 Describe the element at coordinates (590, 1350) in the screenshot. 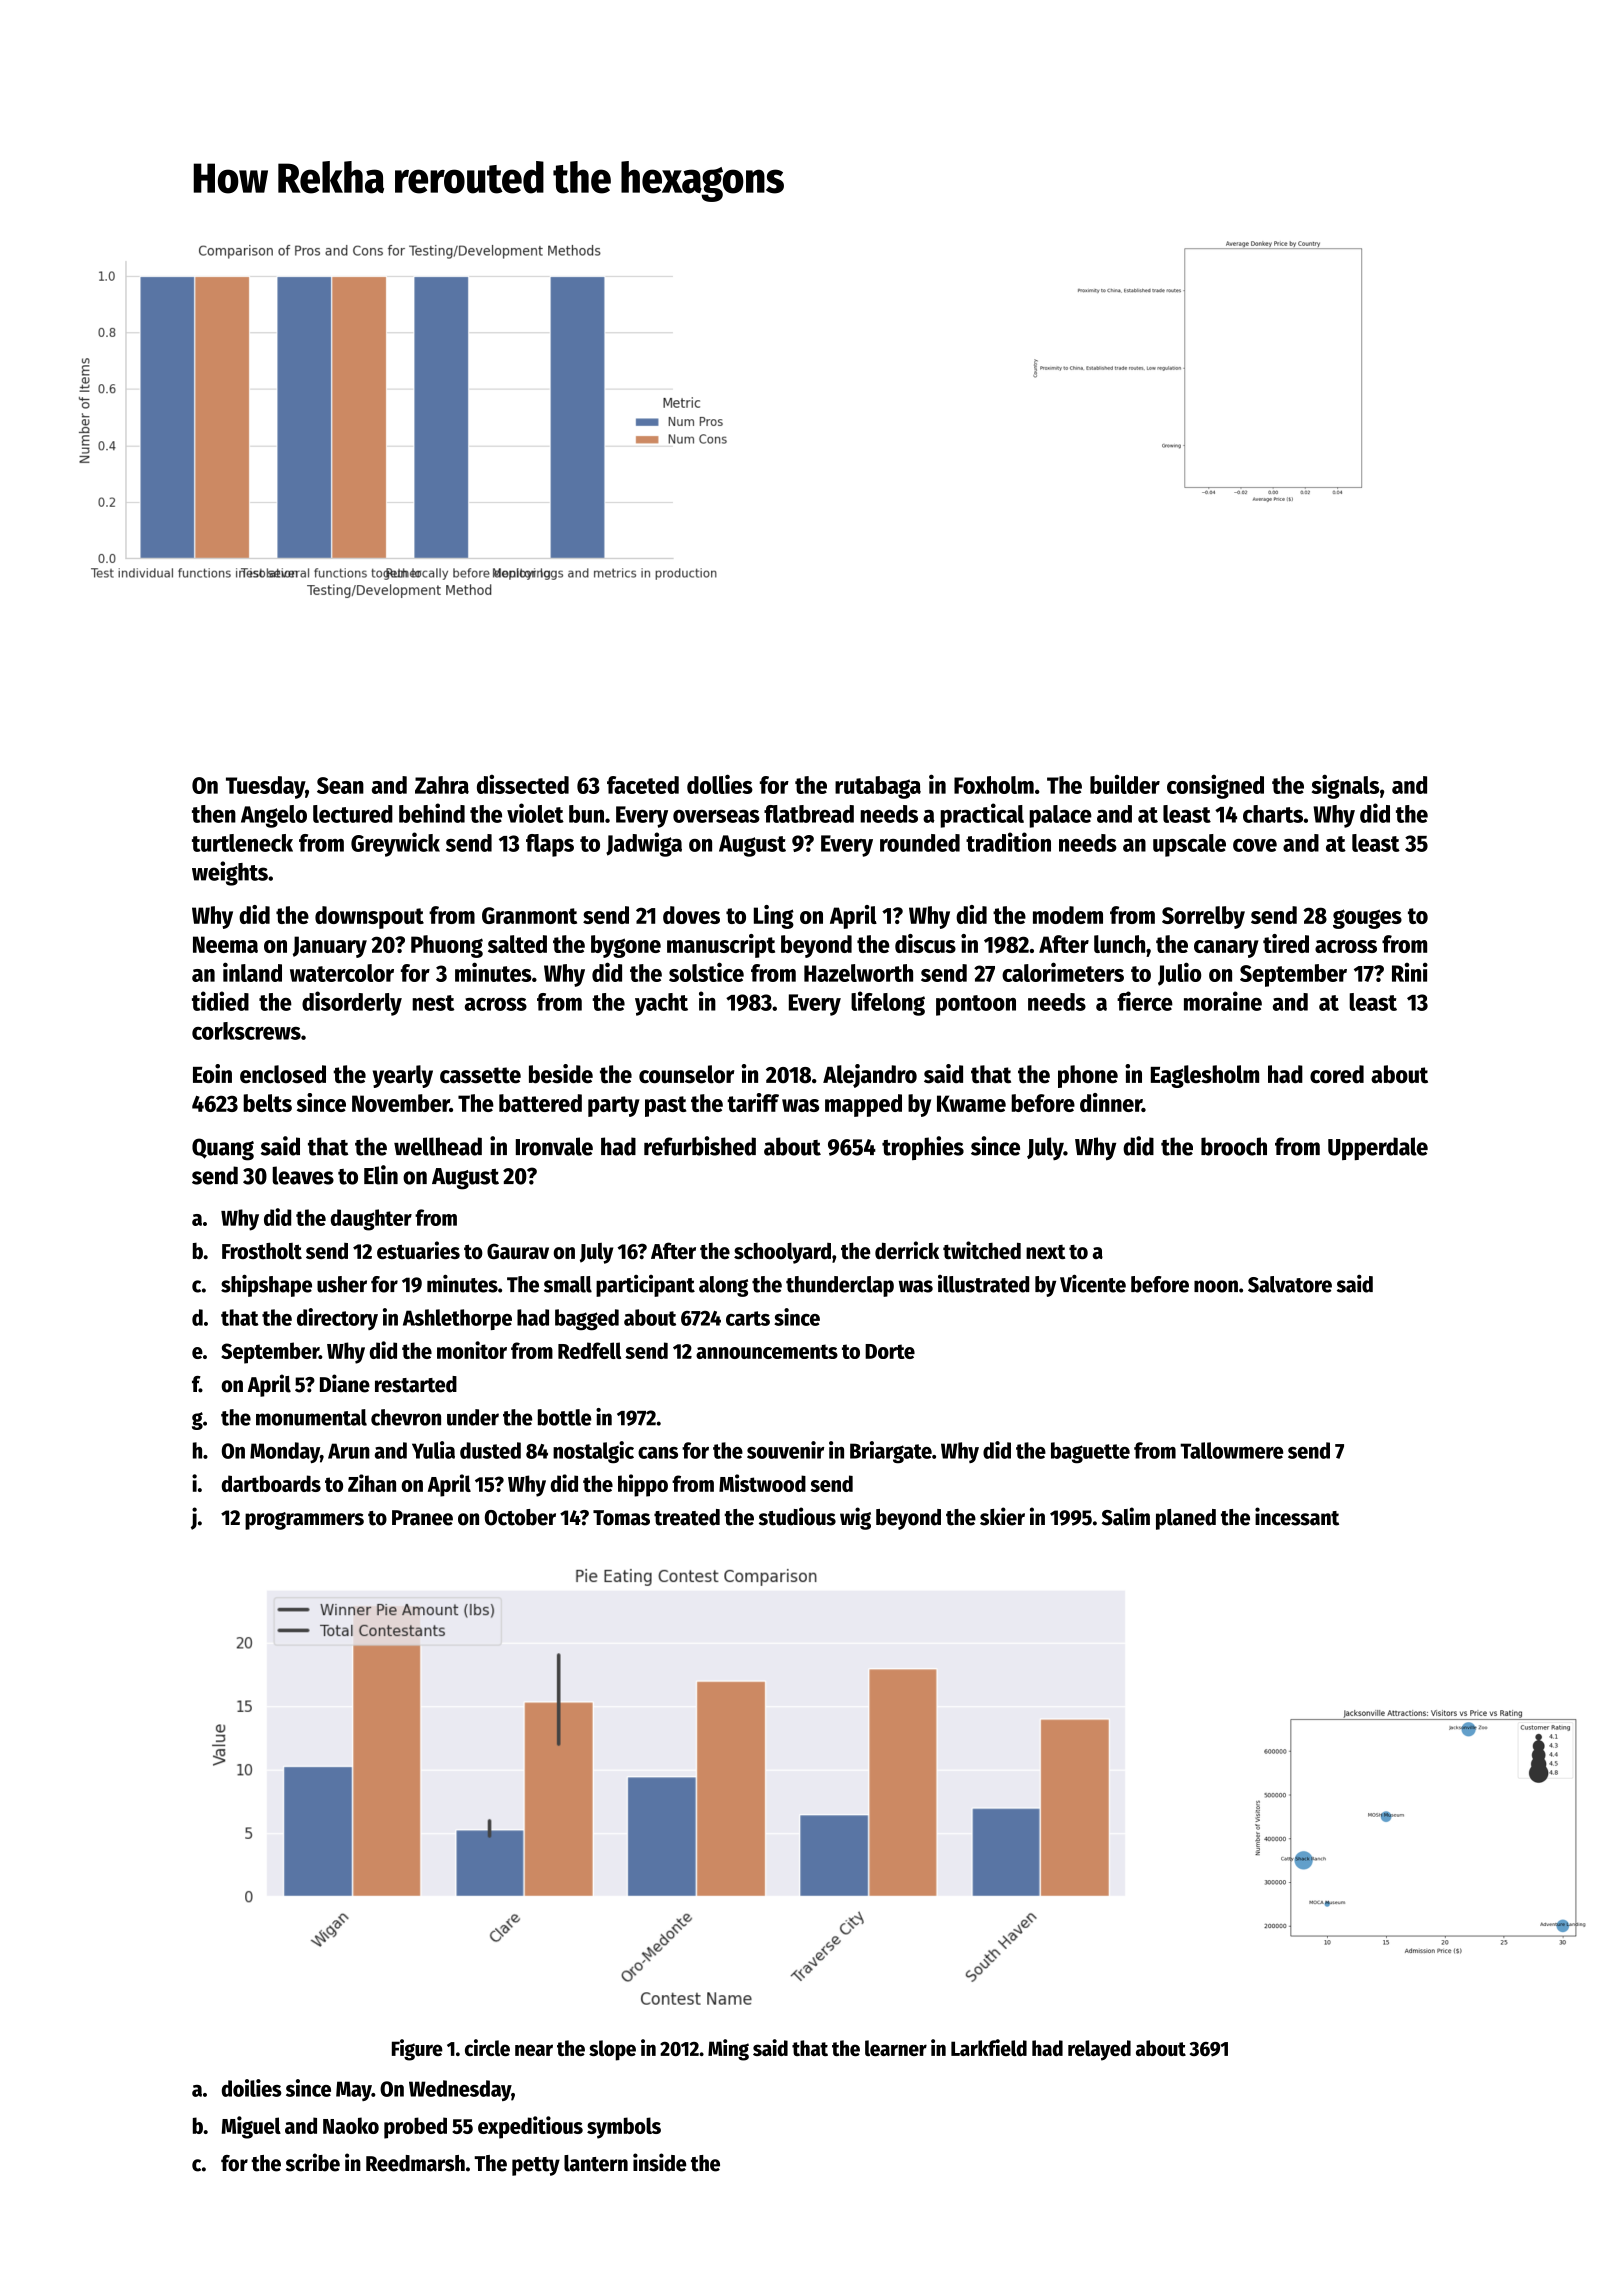

I see `Redfell` at that location.
